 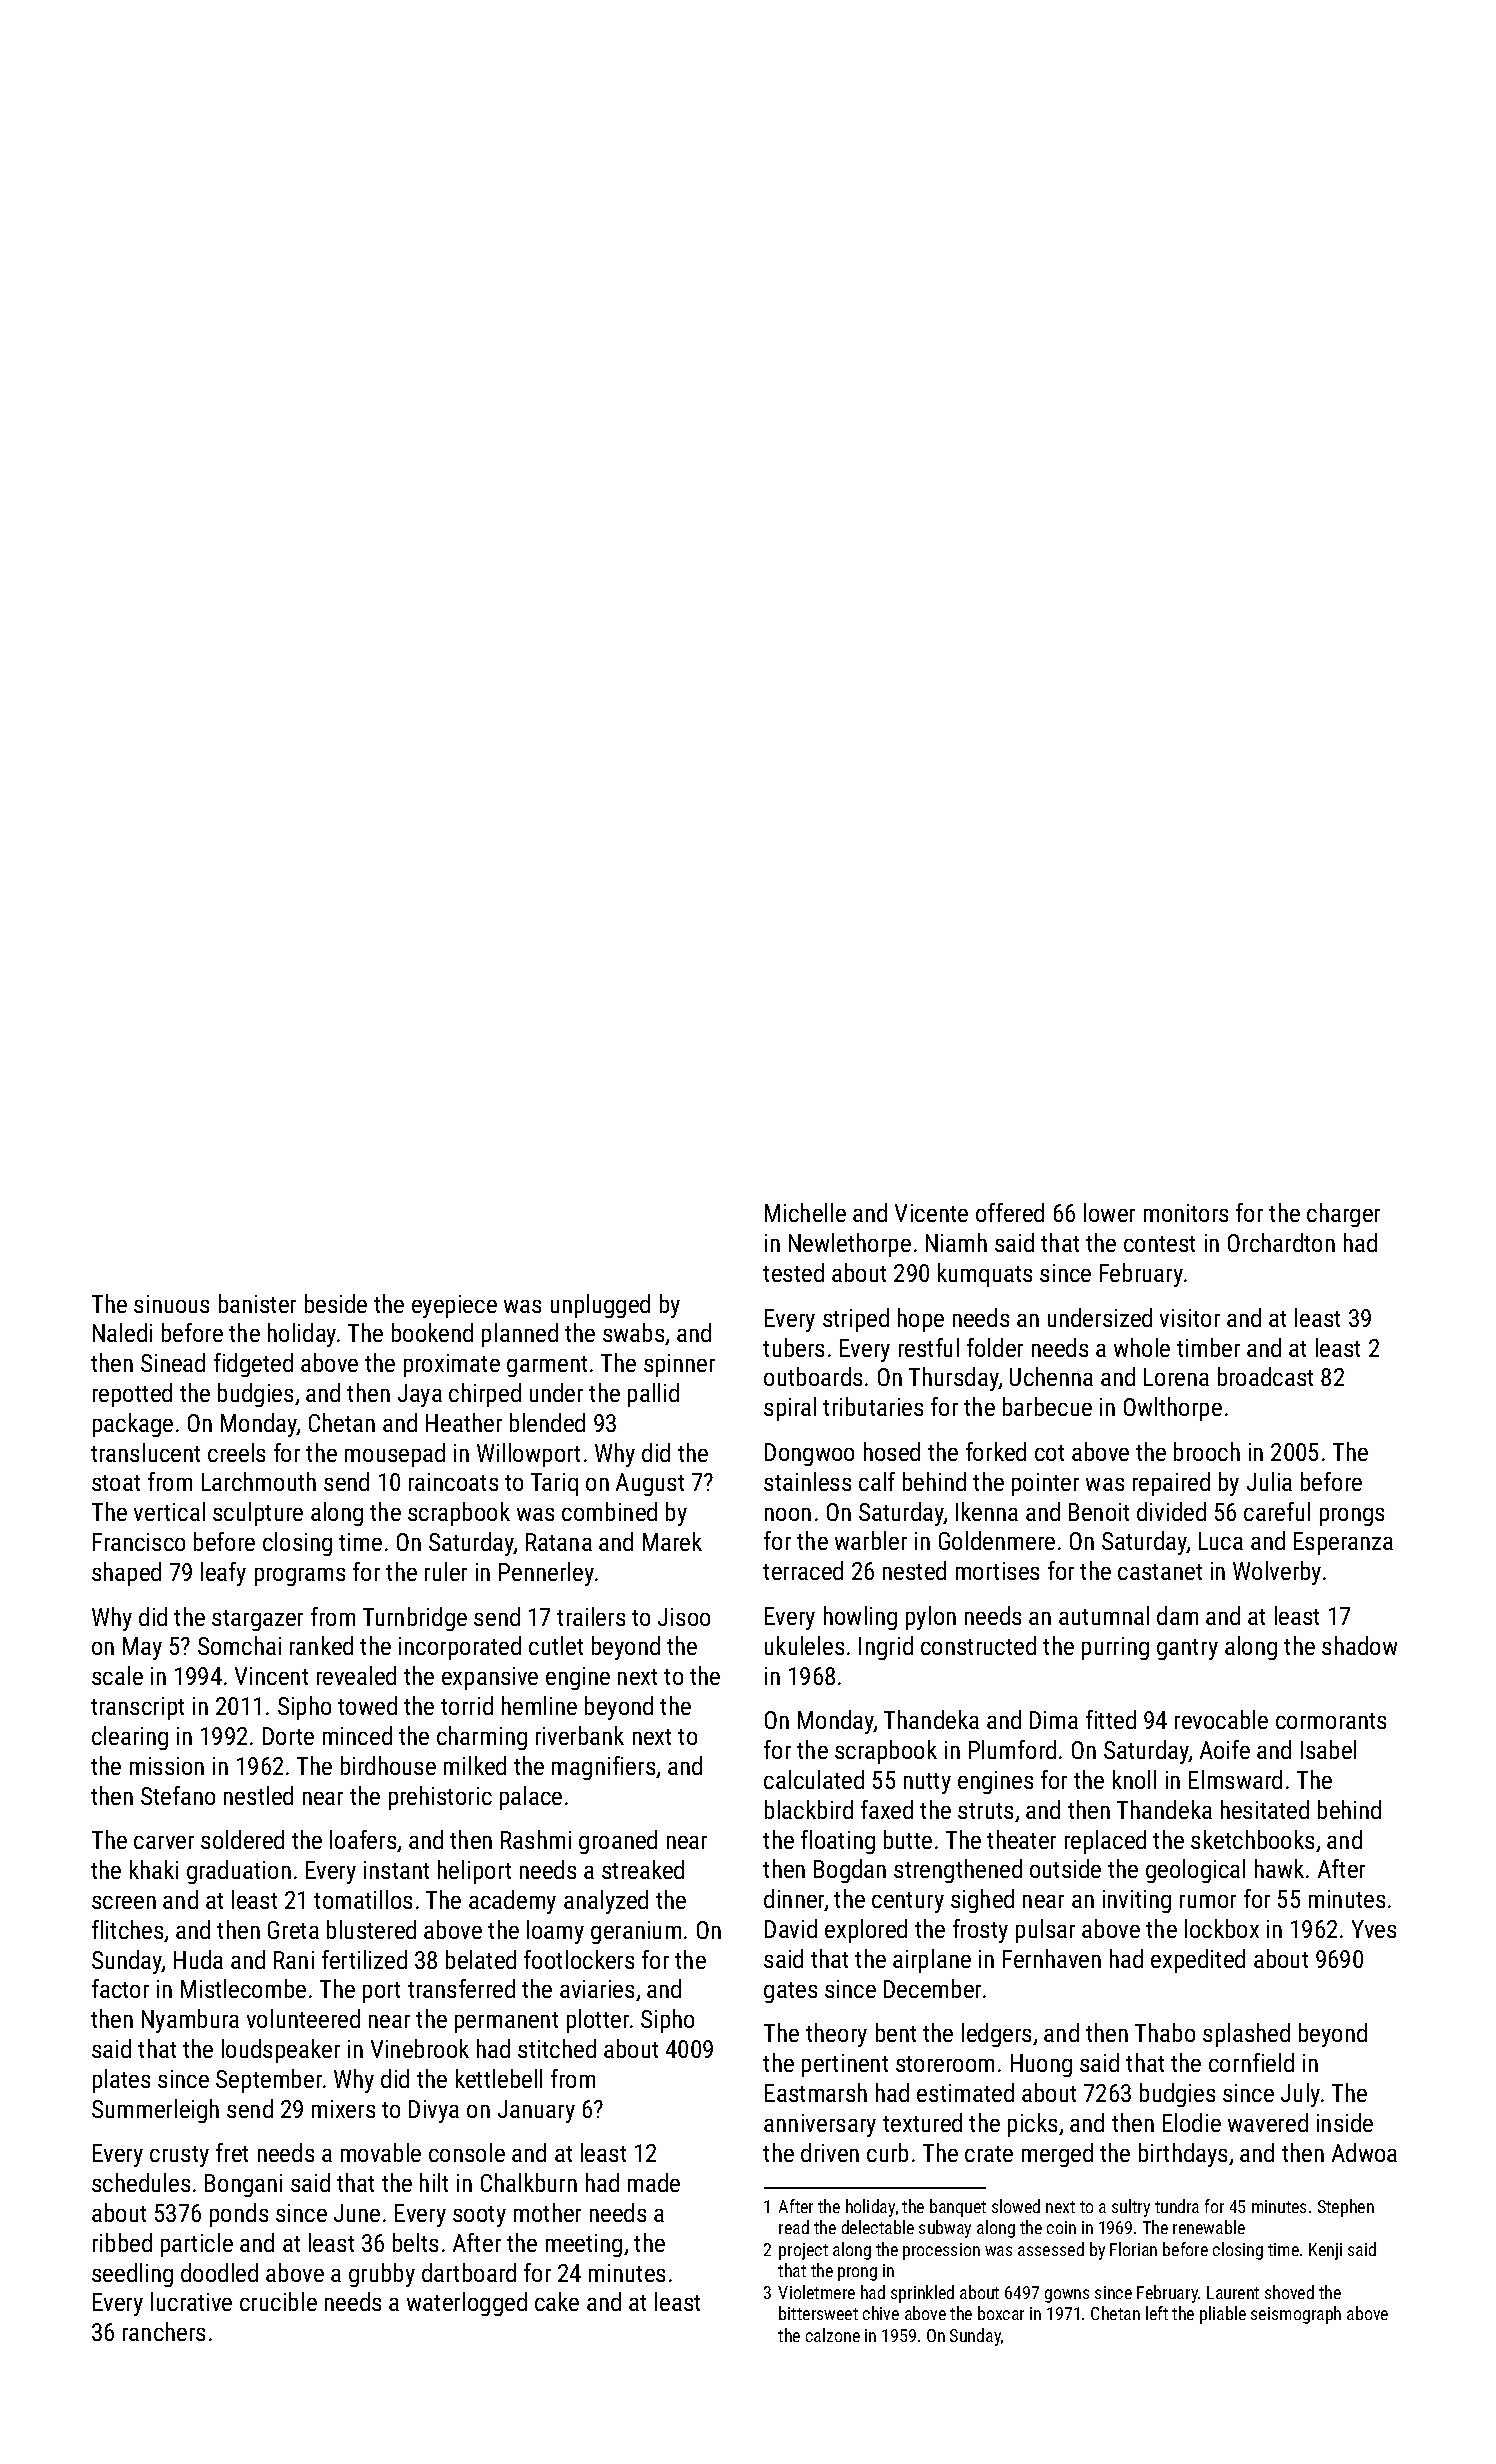 I want to click on Stefano, so click(x=178, y=1795).
